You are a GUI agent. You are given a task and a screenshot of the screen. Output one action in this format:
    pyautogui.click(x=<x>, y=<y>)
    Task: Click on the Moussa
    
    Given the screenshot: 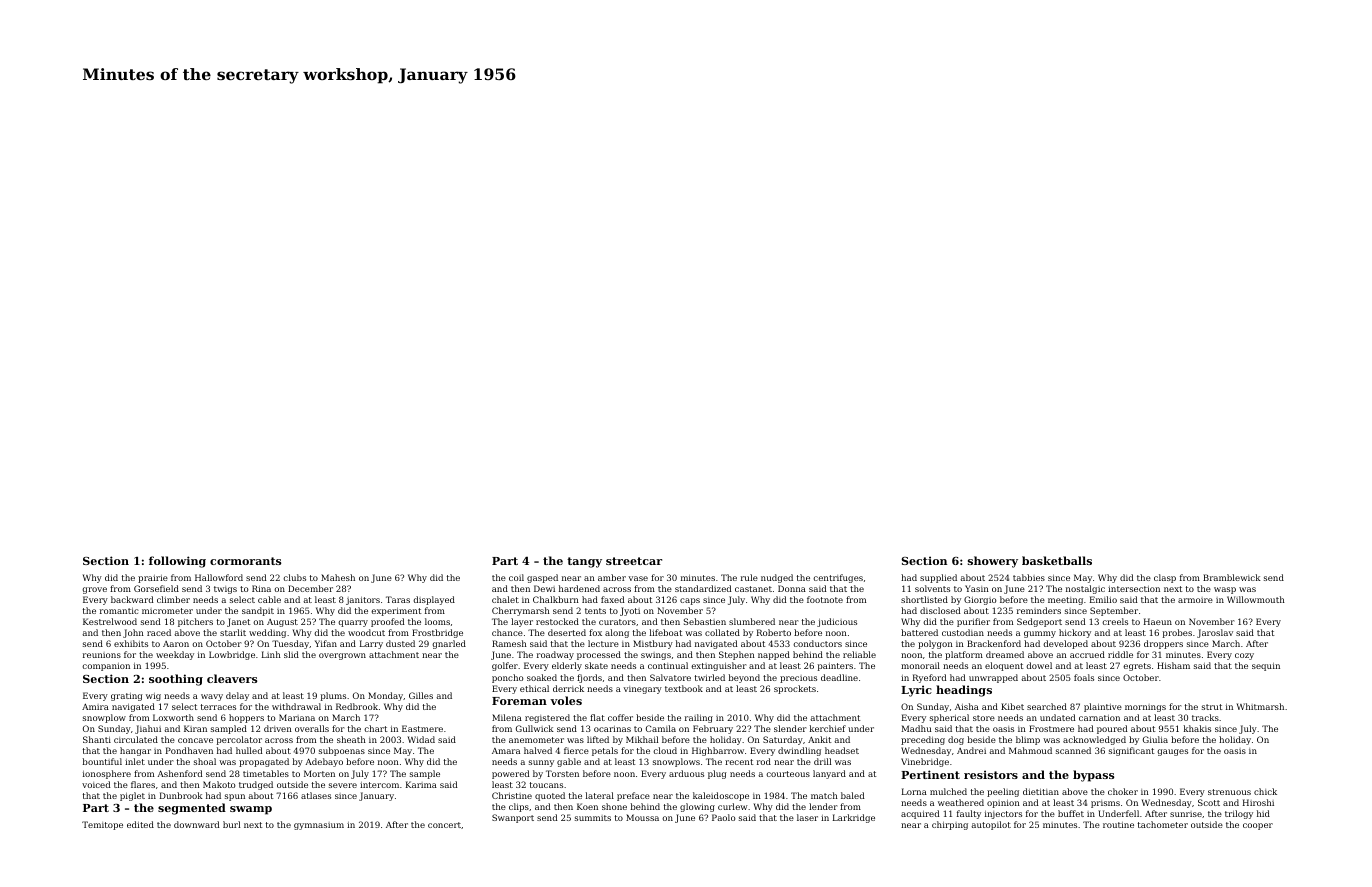 What is the action you would take?
    pyautogui.click(x=642, y=817)
